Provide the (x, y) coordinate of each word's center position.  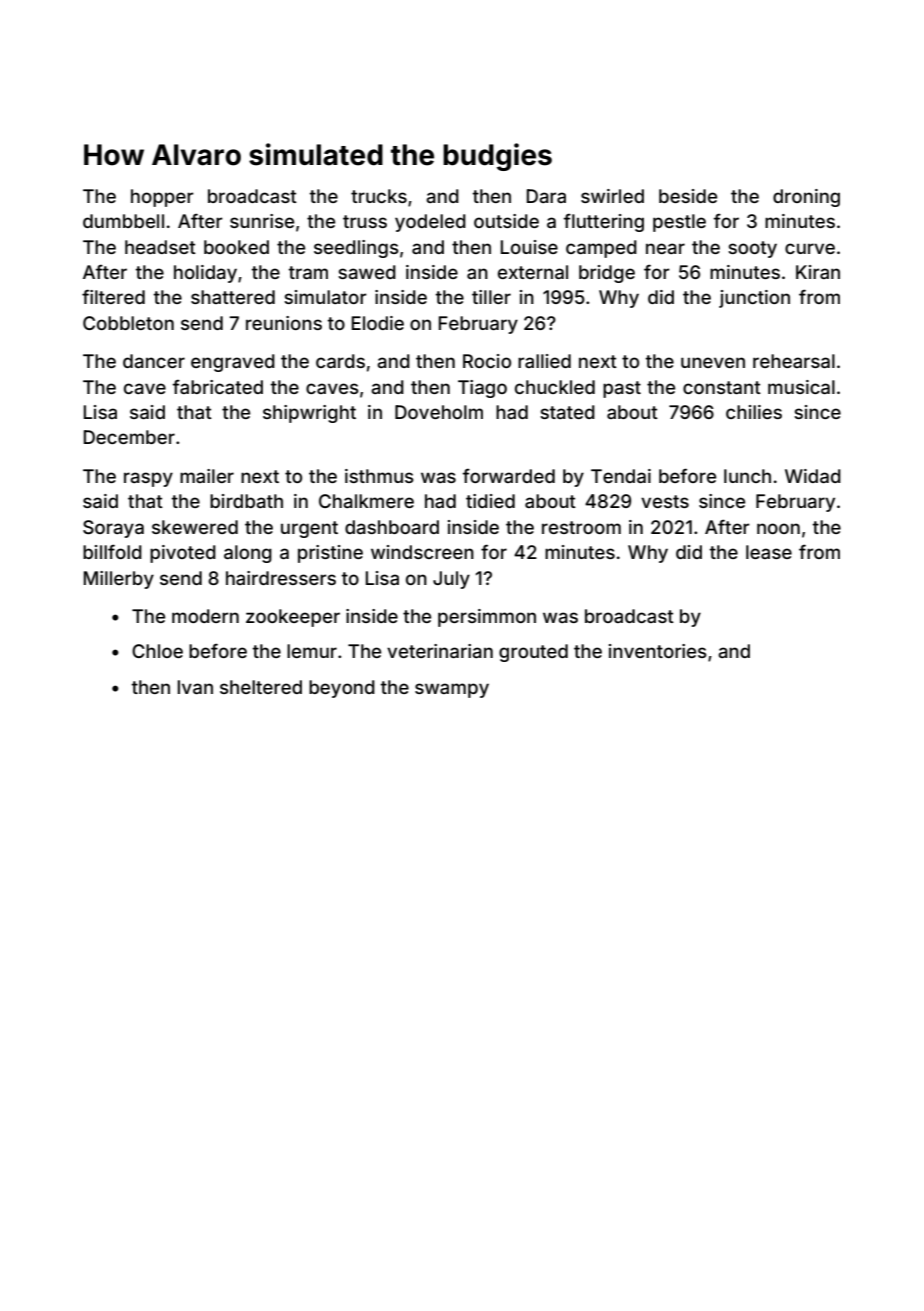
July (451, 580)
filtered (113, 296)
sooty (752, 249)
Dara (546, 196)
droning (806, 198)
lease (769, 552)
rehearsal (794, 361)
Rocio (487, 361)
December (129, 437)
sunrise (262, 221)
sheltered (261, 687)
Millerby (119, 580)
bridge (607, 274)
